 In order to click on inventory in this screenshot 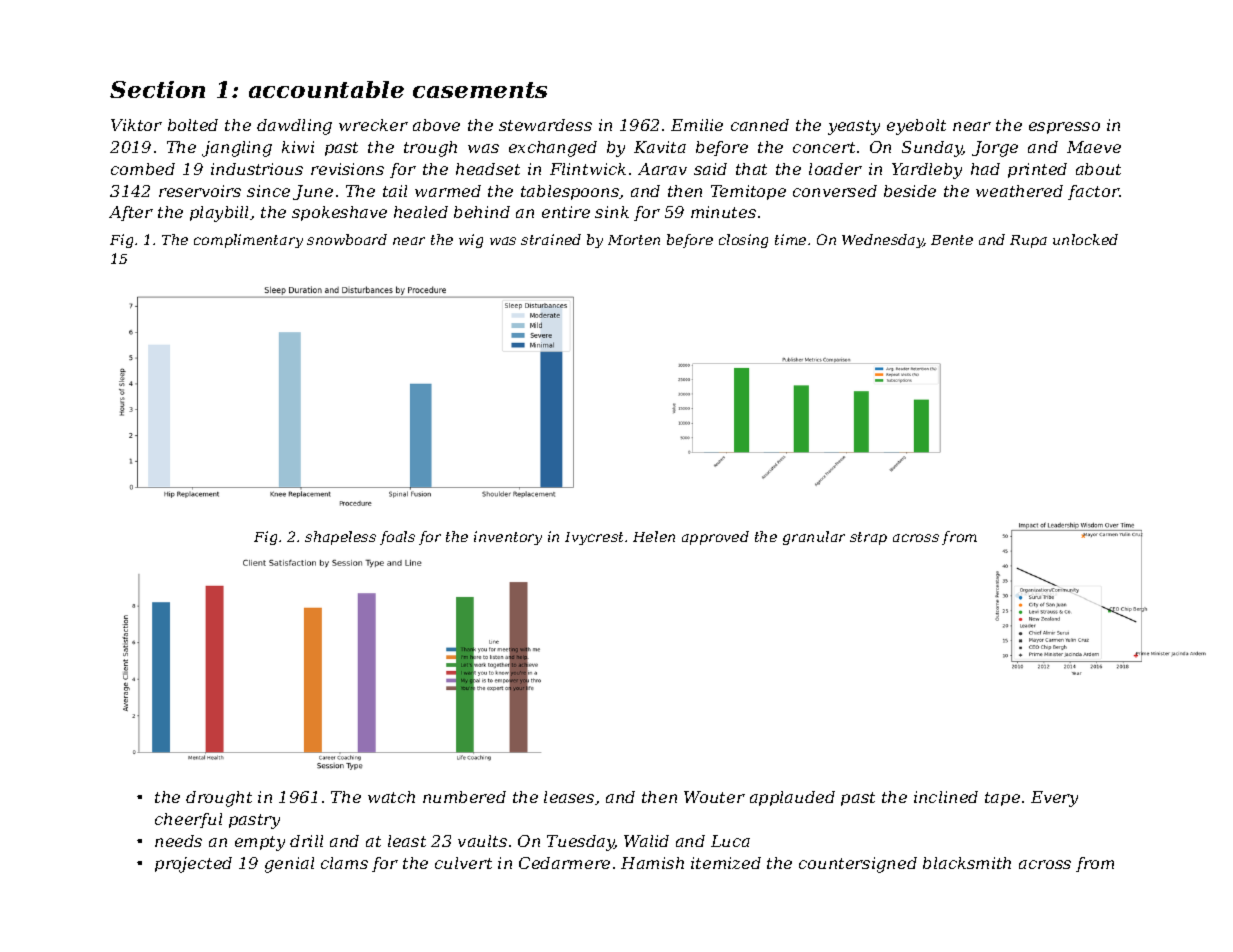, I will do `click(508, 538)`.
